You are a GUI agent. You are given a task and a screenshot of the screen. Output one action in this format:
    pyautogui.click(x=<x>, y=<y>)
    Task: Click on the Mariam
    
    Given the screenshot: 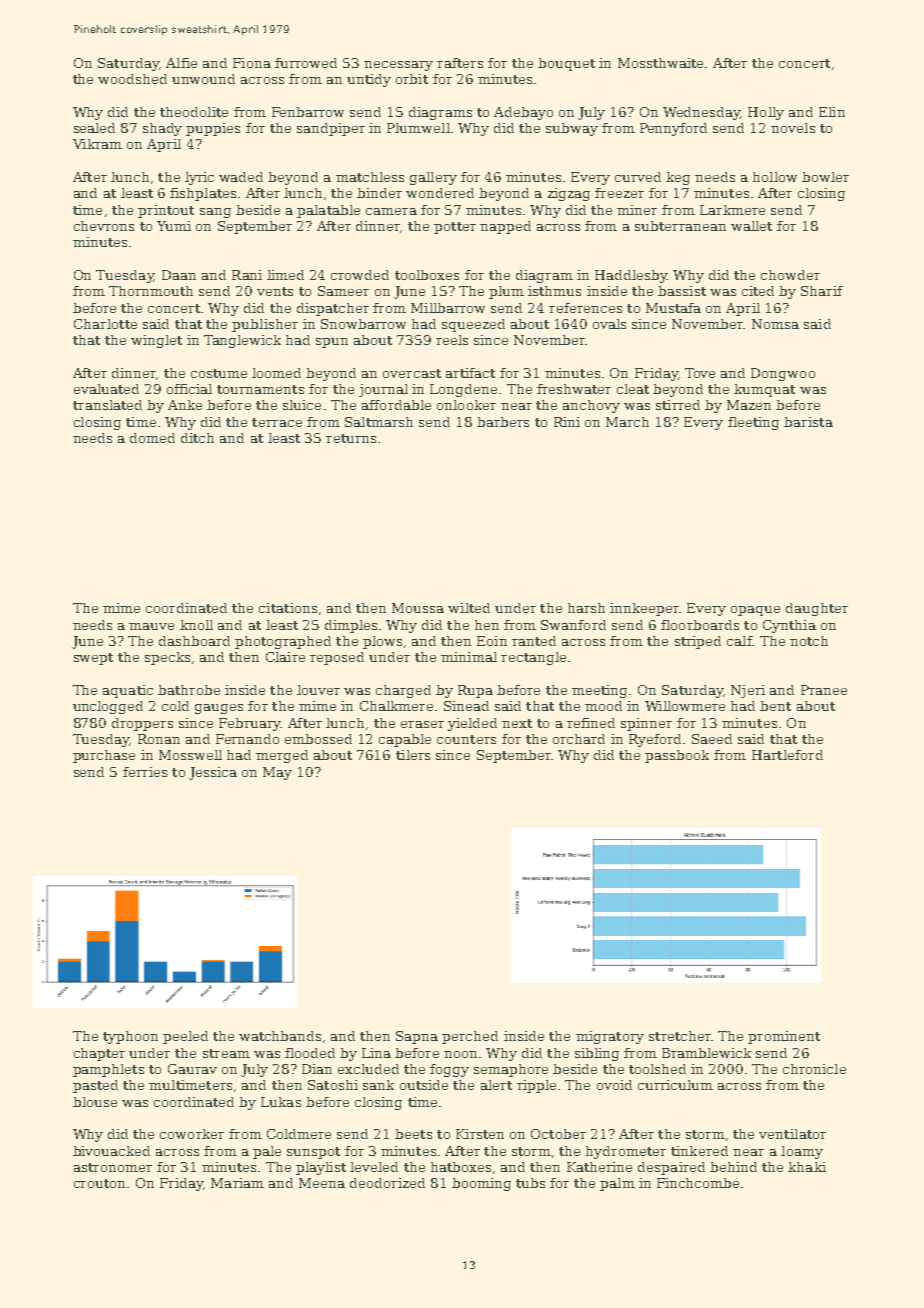 What is the action you would take?
    pyautogui.click(x=237, y=1183)
